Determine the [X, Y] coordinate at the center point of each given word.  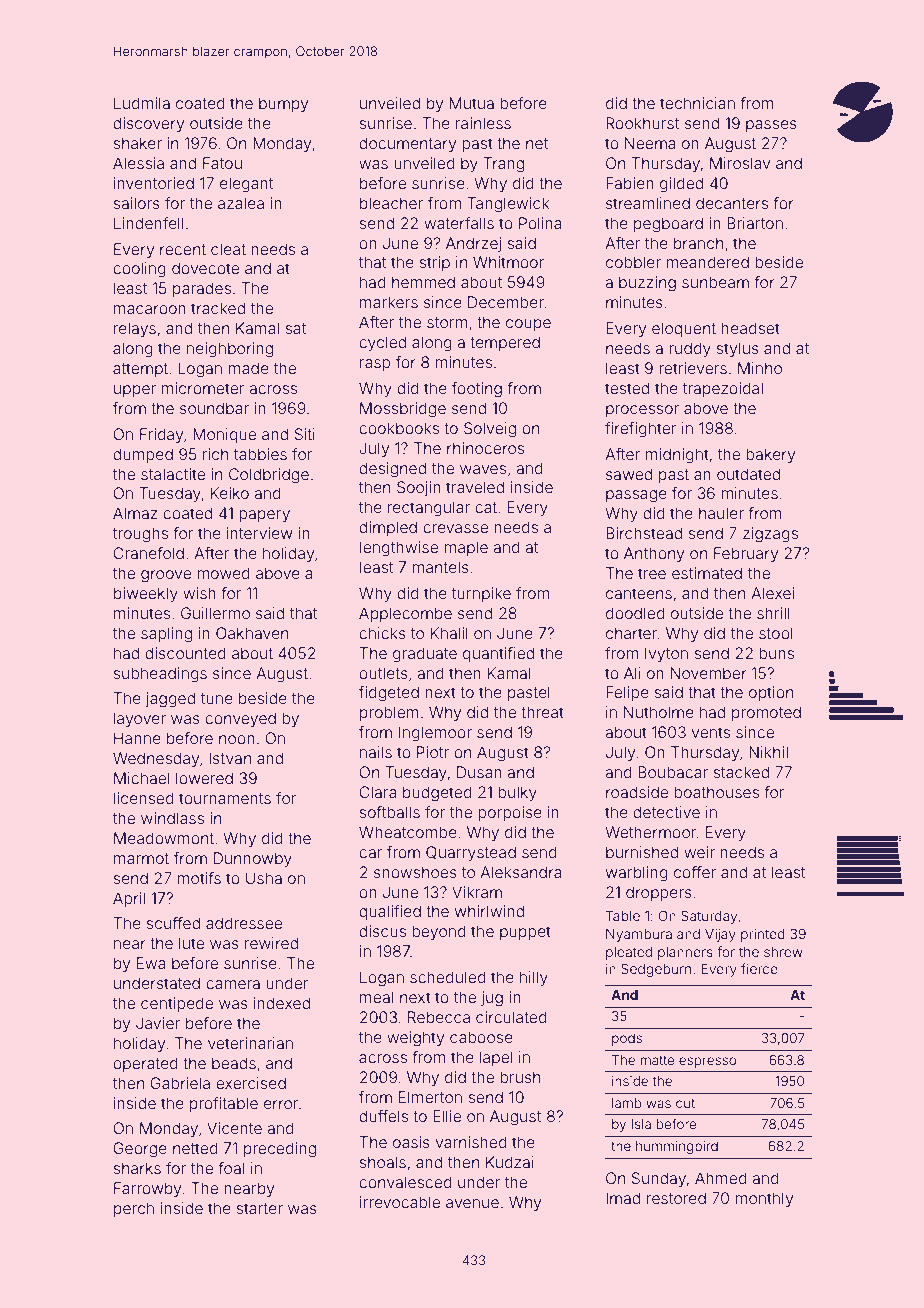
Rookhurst [642, 123]
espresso [707, 1062]
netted [195, 1148]
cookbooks [399, 428]
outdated [748, 474]
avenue [472, 1203]
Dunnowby [253, 860]
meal [376, 997]
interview [260, 533]
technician [697, 103]
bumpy [283, 105]
